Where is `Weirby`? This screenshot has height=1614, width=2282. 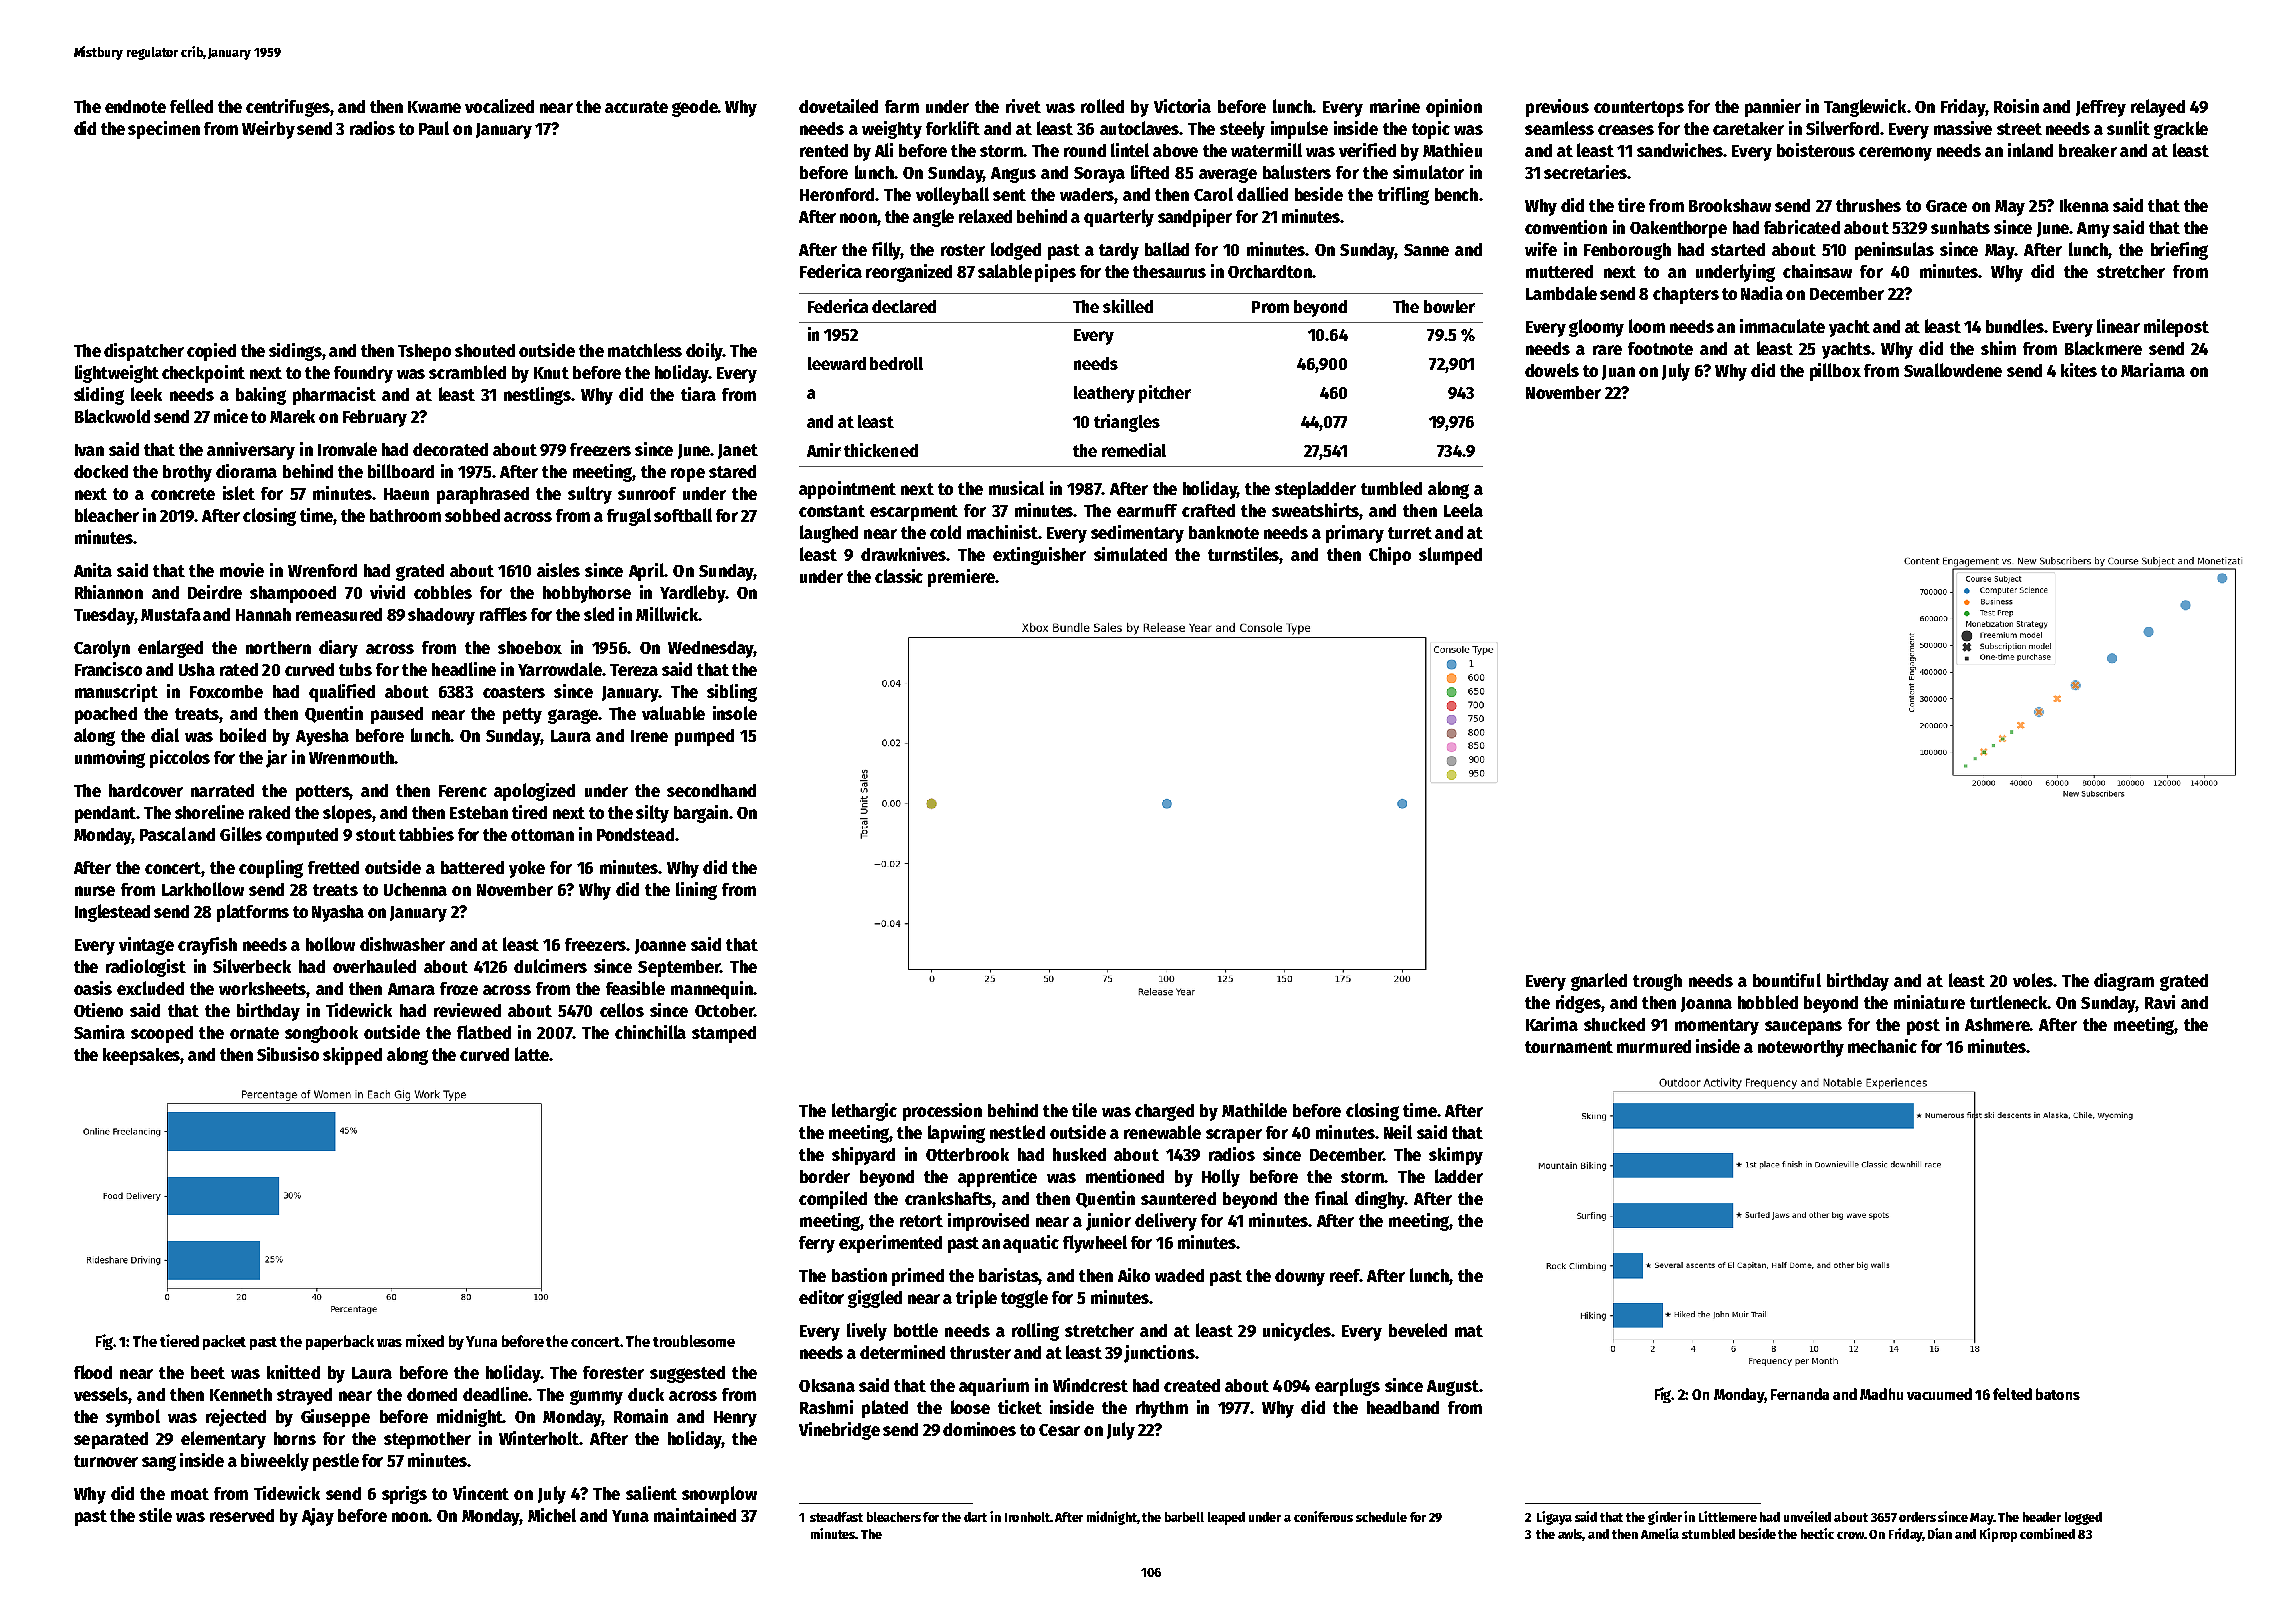 Weirby is located at coordinates (268, 130).
